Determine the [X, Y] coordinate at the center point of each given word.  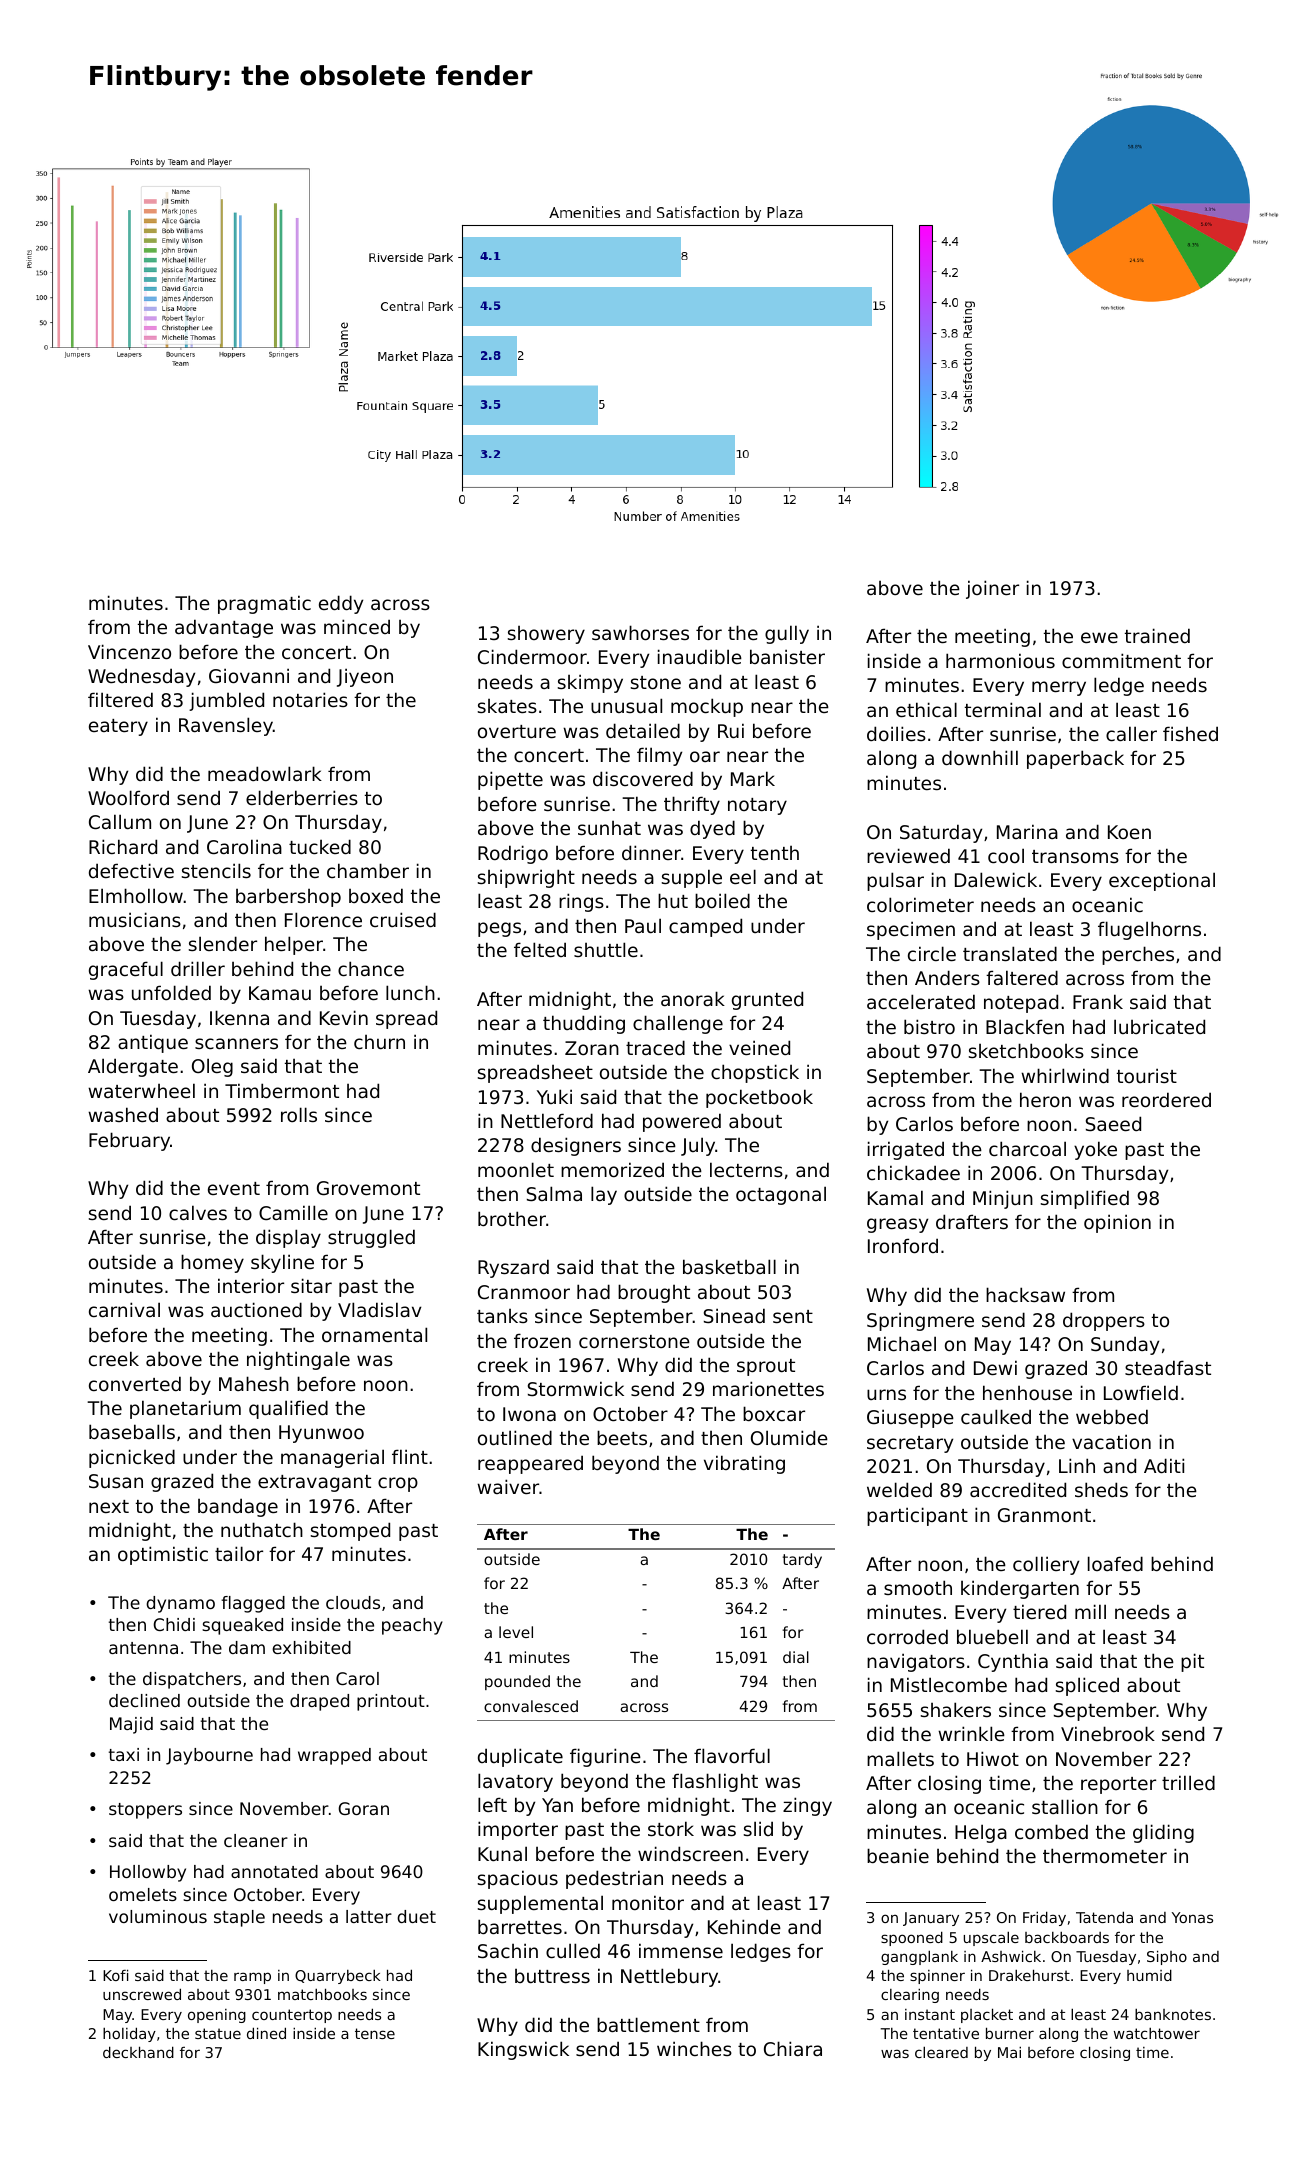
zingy [807, 1806]
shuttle [606, 949]
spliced [1087, 1686]
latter [369, 1916]
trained [1157, 635]
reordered [1166, 1099]
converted [135, 1383]
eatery [118, 727]
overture [517, 731]
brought [654, 1293]
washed [123, 1114]
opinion [1117, 1223]
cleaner [256, 1840]
